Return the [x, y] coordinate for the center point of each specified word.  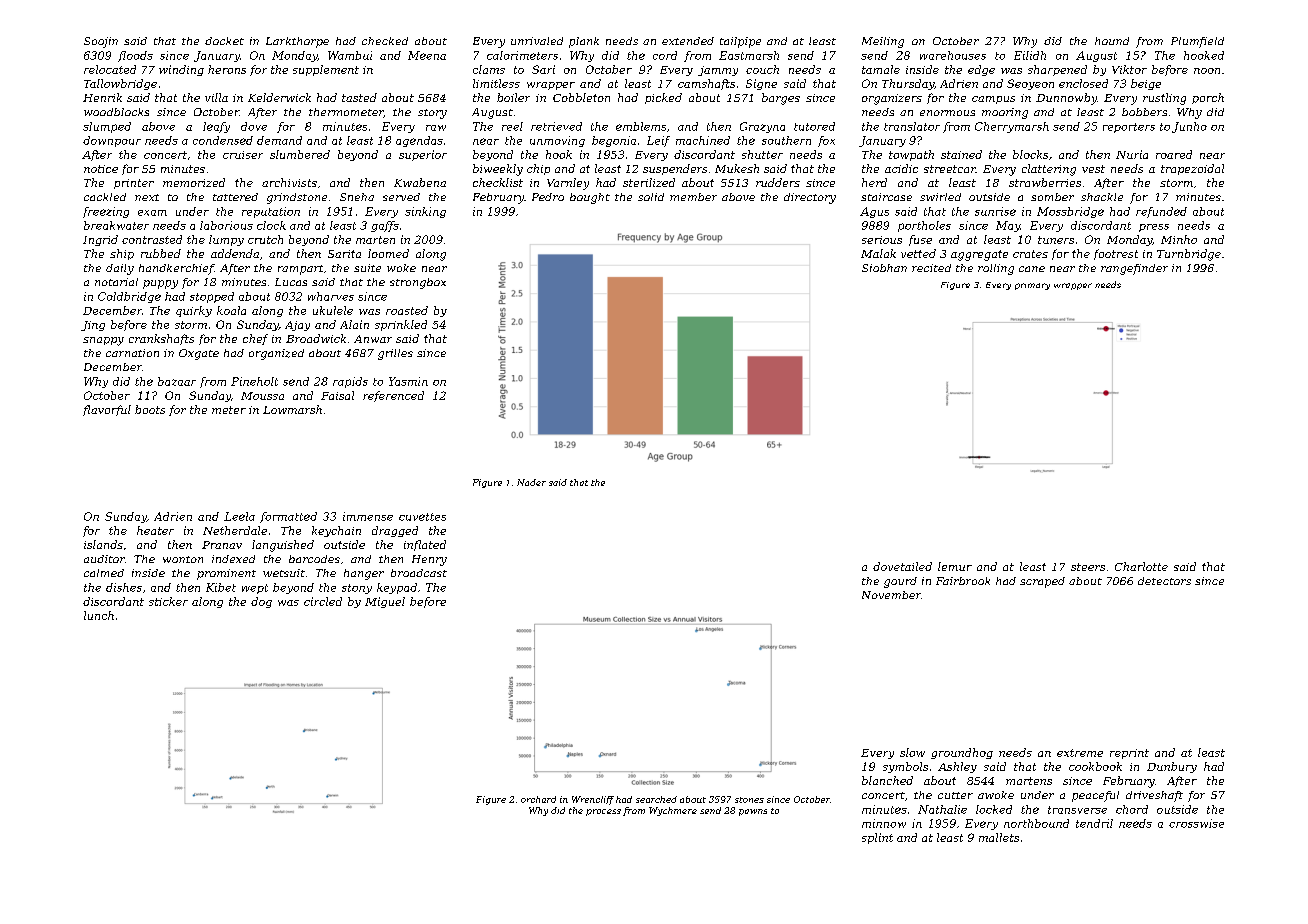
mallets [999, 837]
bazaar [177, 381]
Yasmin [408, 381]
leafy [216, 127]
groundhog [962, 753]
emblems [641, 126]
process [603, 812]
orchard [538, 799]
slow [912, 752]
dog [261, 602]
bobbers [1144, 112]
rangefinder [1134, 269]
